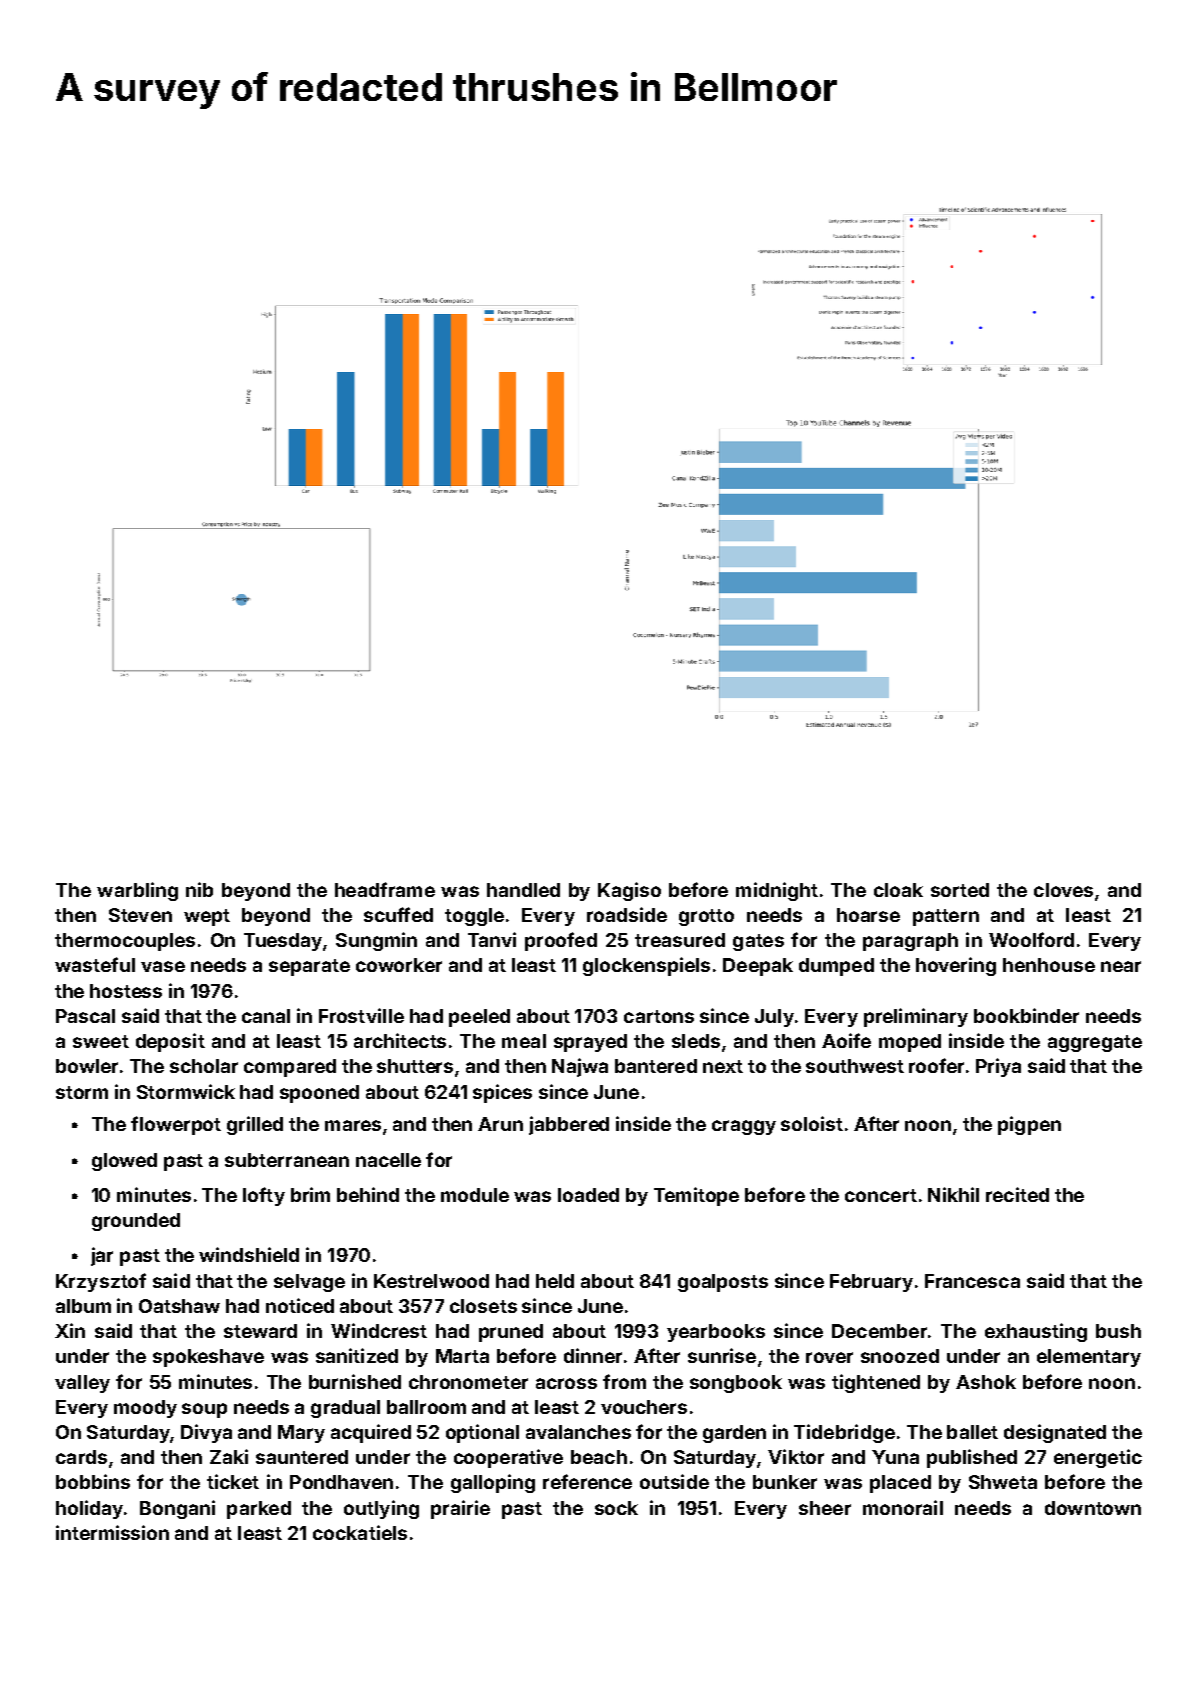 This page has height=1693, width=1197. What do you see at coordinates (744, 1127) in the page?
I see `craggy` at bounding box center [744, 1127].
